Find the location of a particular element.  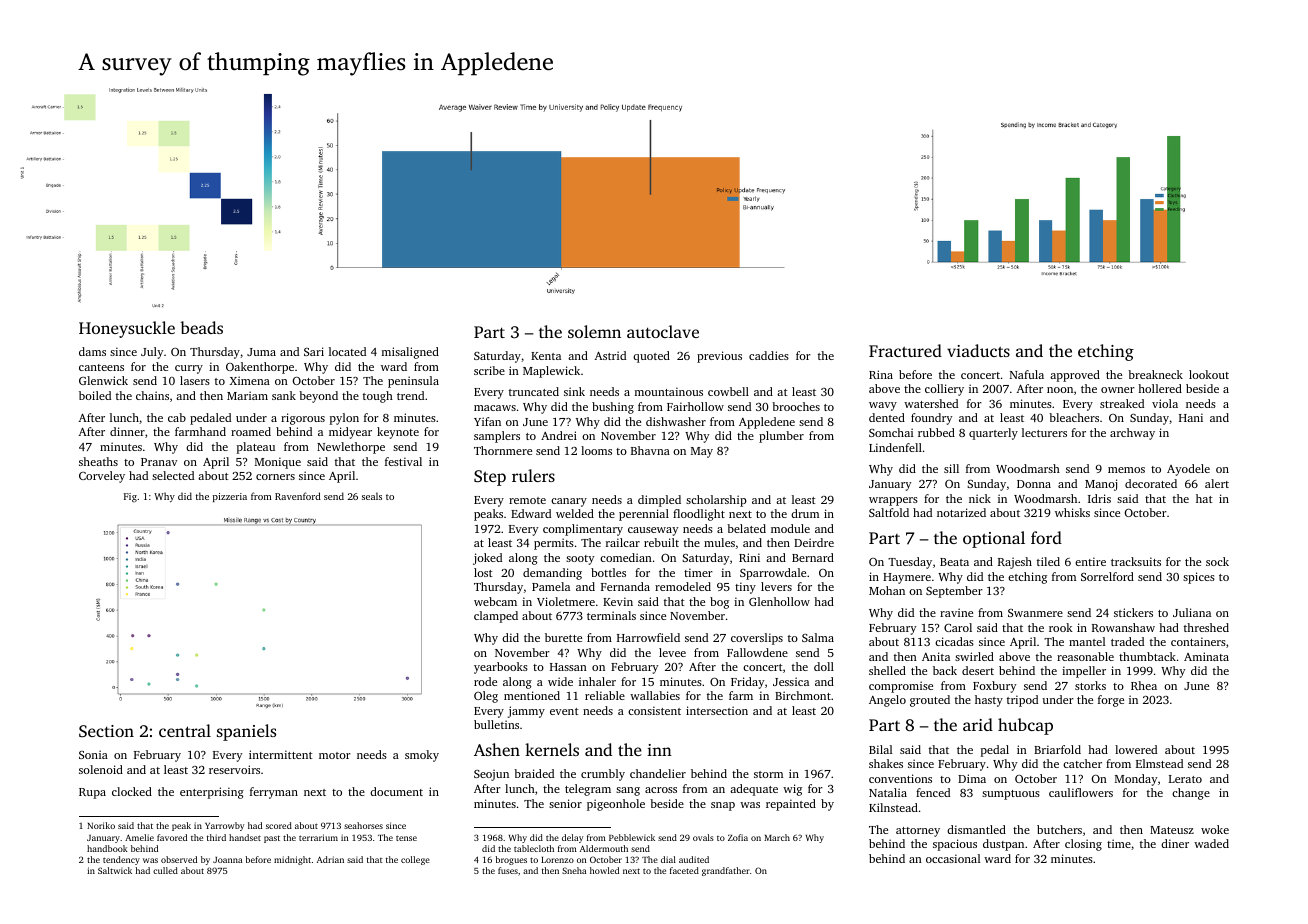

Kenta is located at coordinates (546, 356).
